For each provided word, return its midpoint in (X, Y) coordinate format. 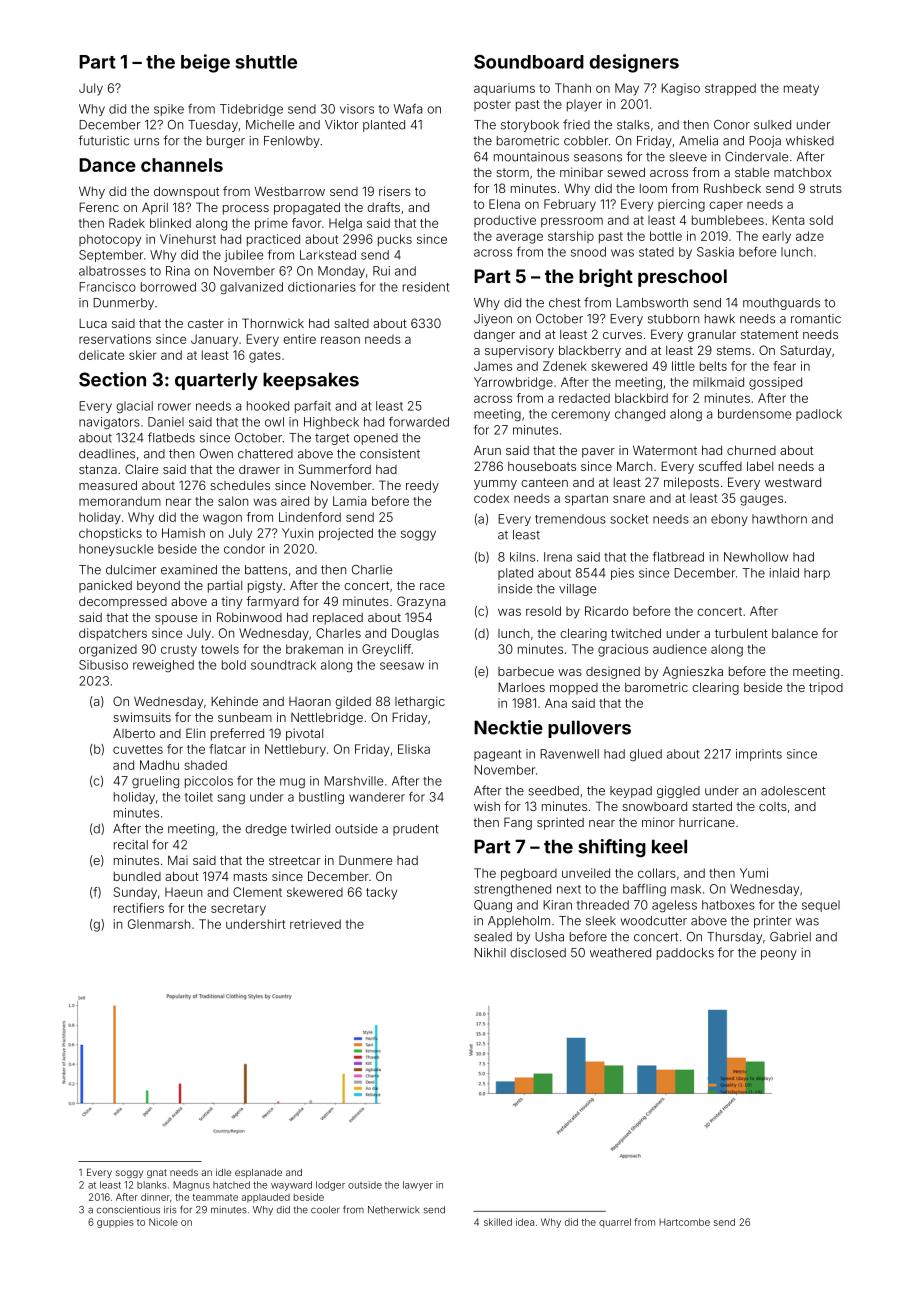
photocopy (110, 240)
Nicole (163, 1222)
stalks (633, 125)
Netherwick (394, 1210)
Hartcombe (684, 1222)
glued (646, 755)
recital (131, 845)
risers (395, 191)
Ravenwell (569, 754)
